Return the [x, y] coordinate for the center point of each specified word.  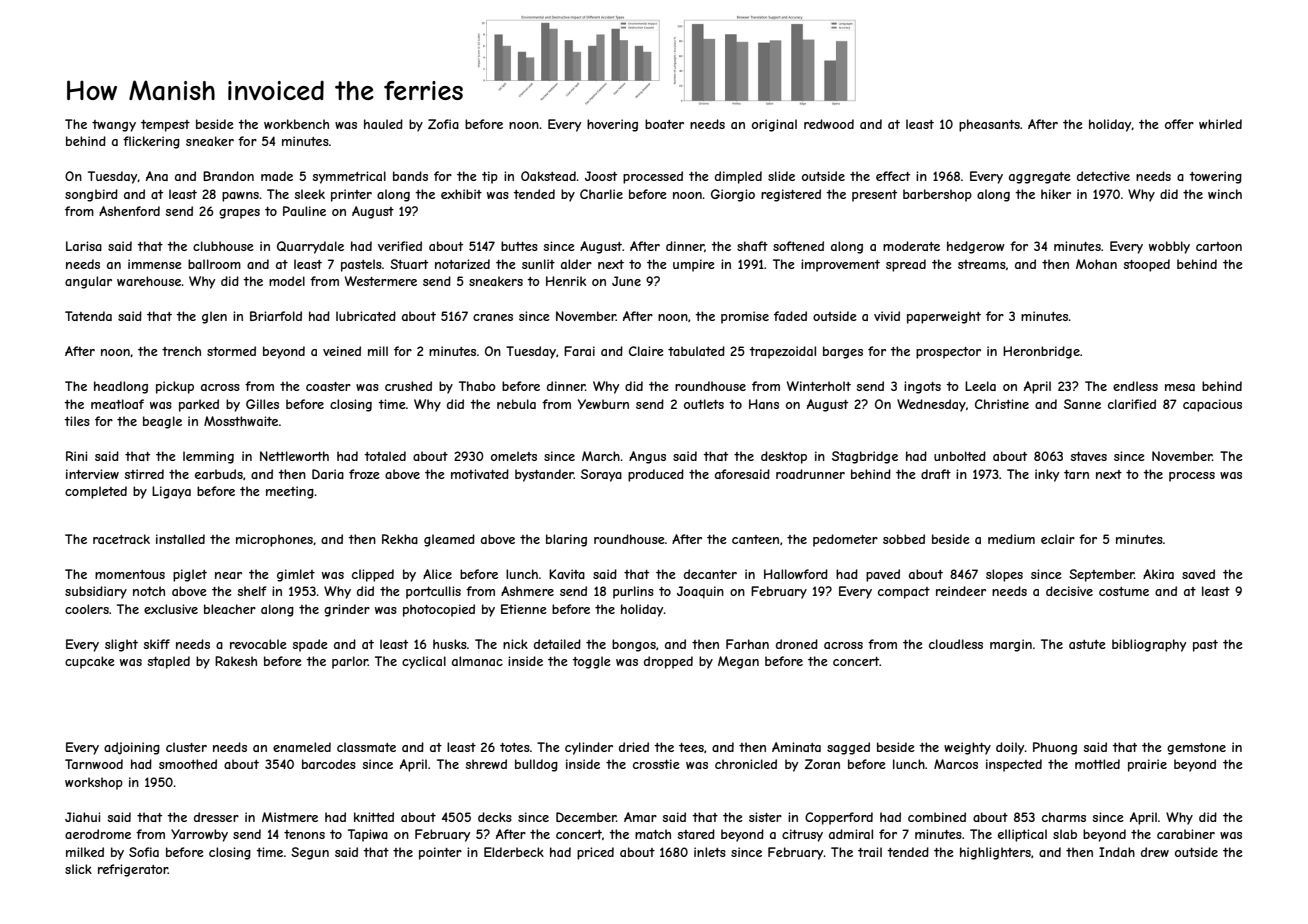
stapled [169, 662]
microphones [274, 540]
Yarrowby [199, 835]
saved [1198, 574]
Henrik [566, 281]
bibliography [1149, 645]
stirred [144, 474]
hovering [612, 125]
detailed [557, 644]
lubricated [366, 316]
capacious [1212, 405]
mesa [1180, 387]
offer [1179, 124]
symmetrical [349, 177]
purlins [633, 592]
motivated [480, 474]
